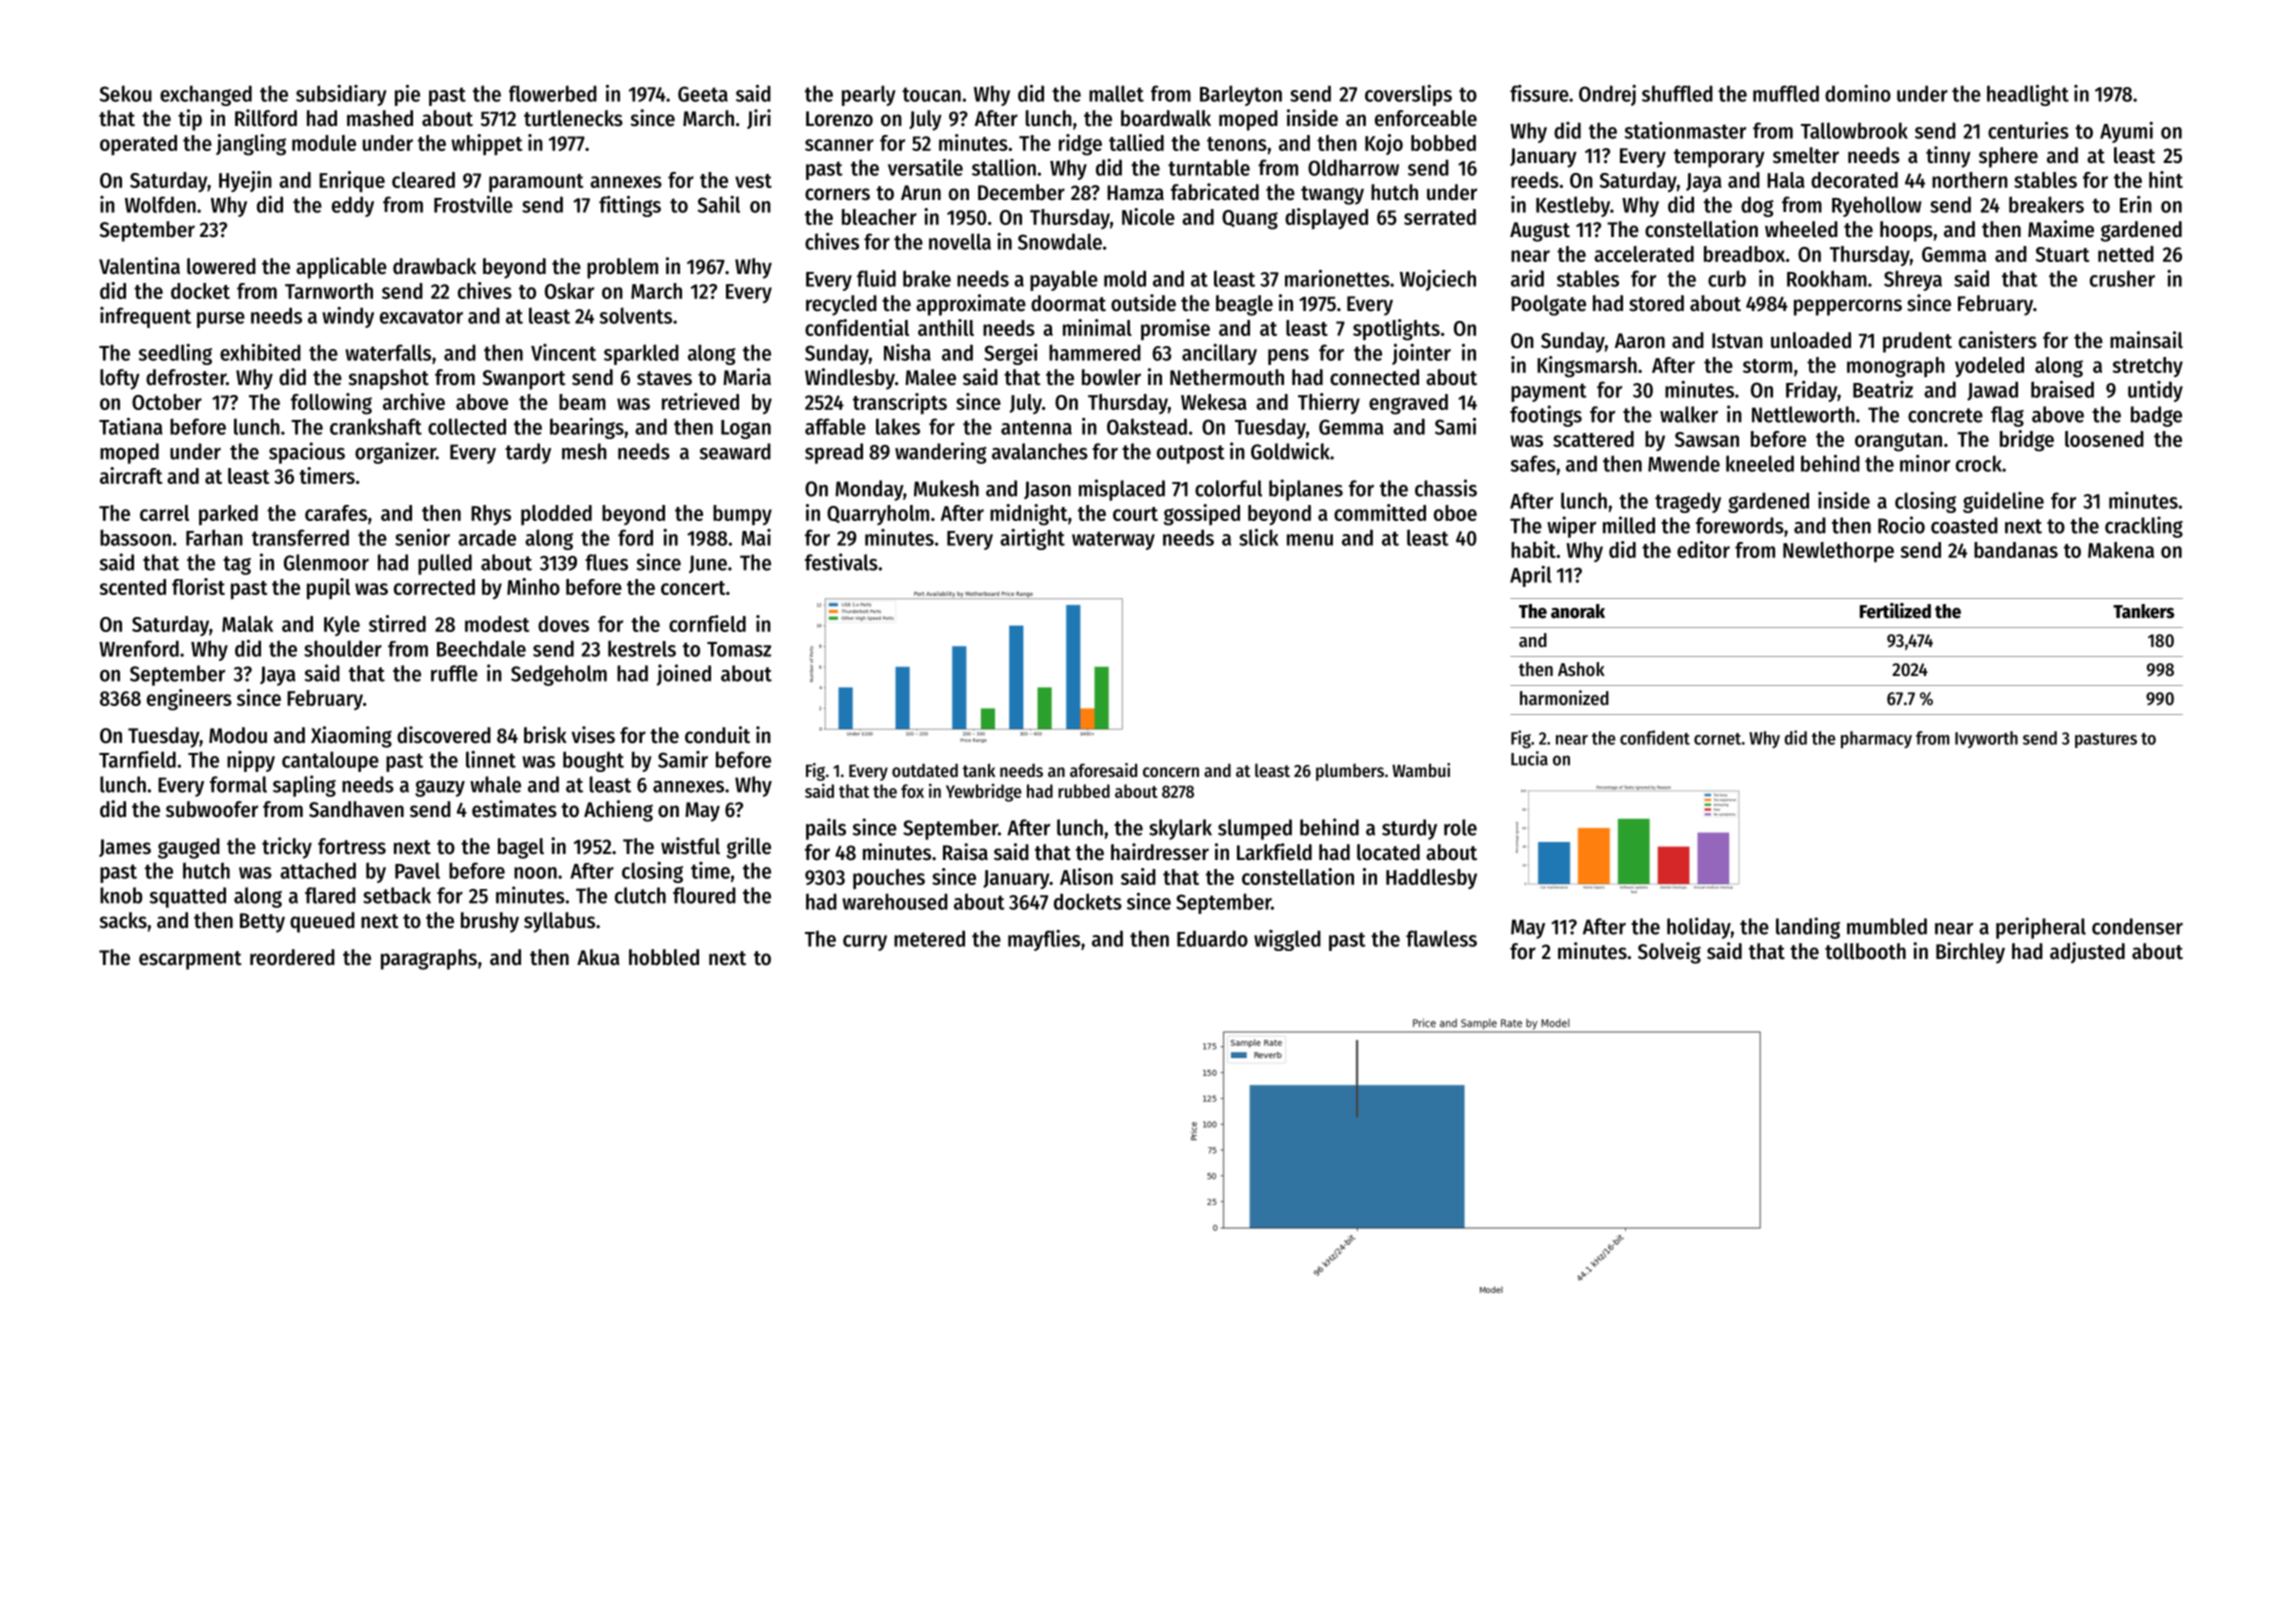 This image has width=2282, height=1614. I want to click on mold, so click(1125, 278).
